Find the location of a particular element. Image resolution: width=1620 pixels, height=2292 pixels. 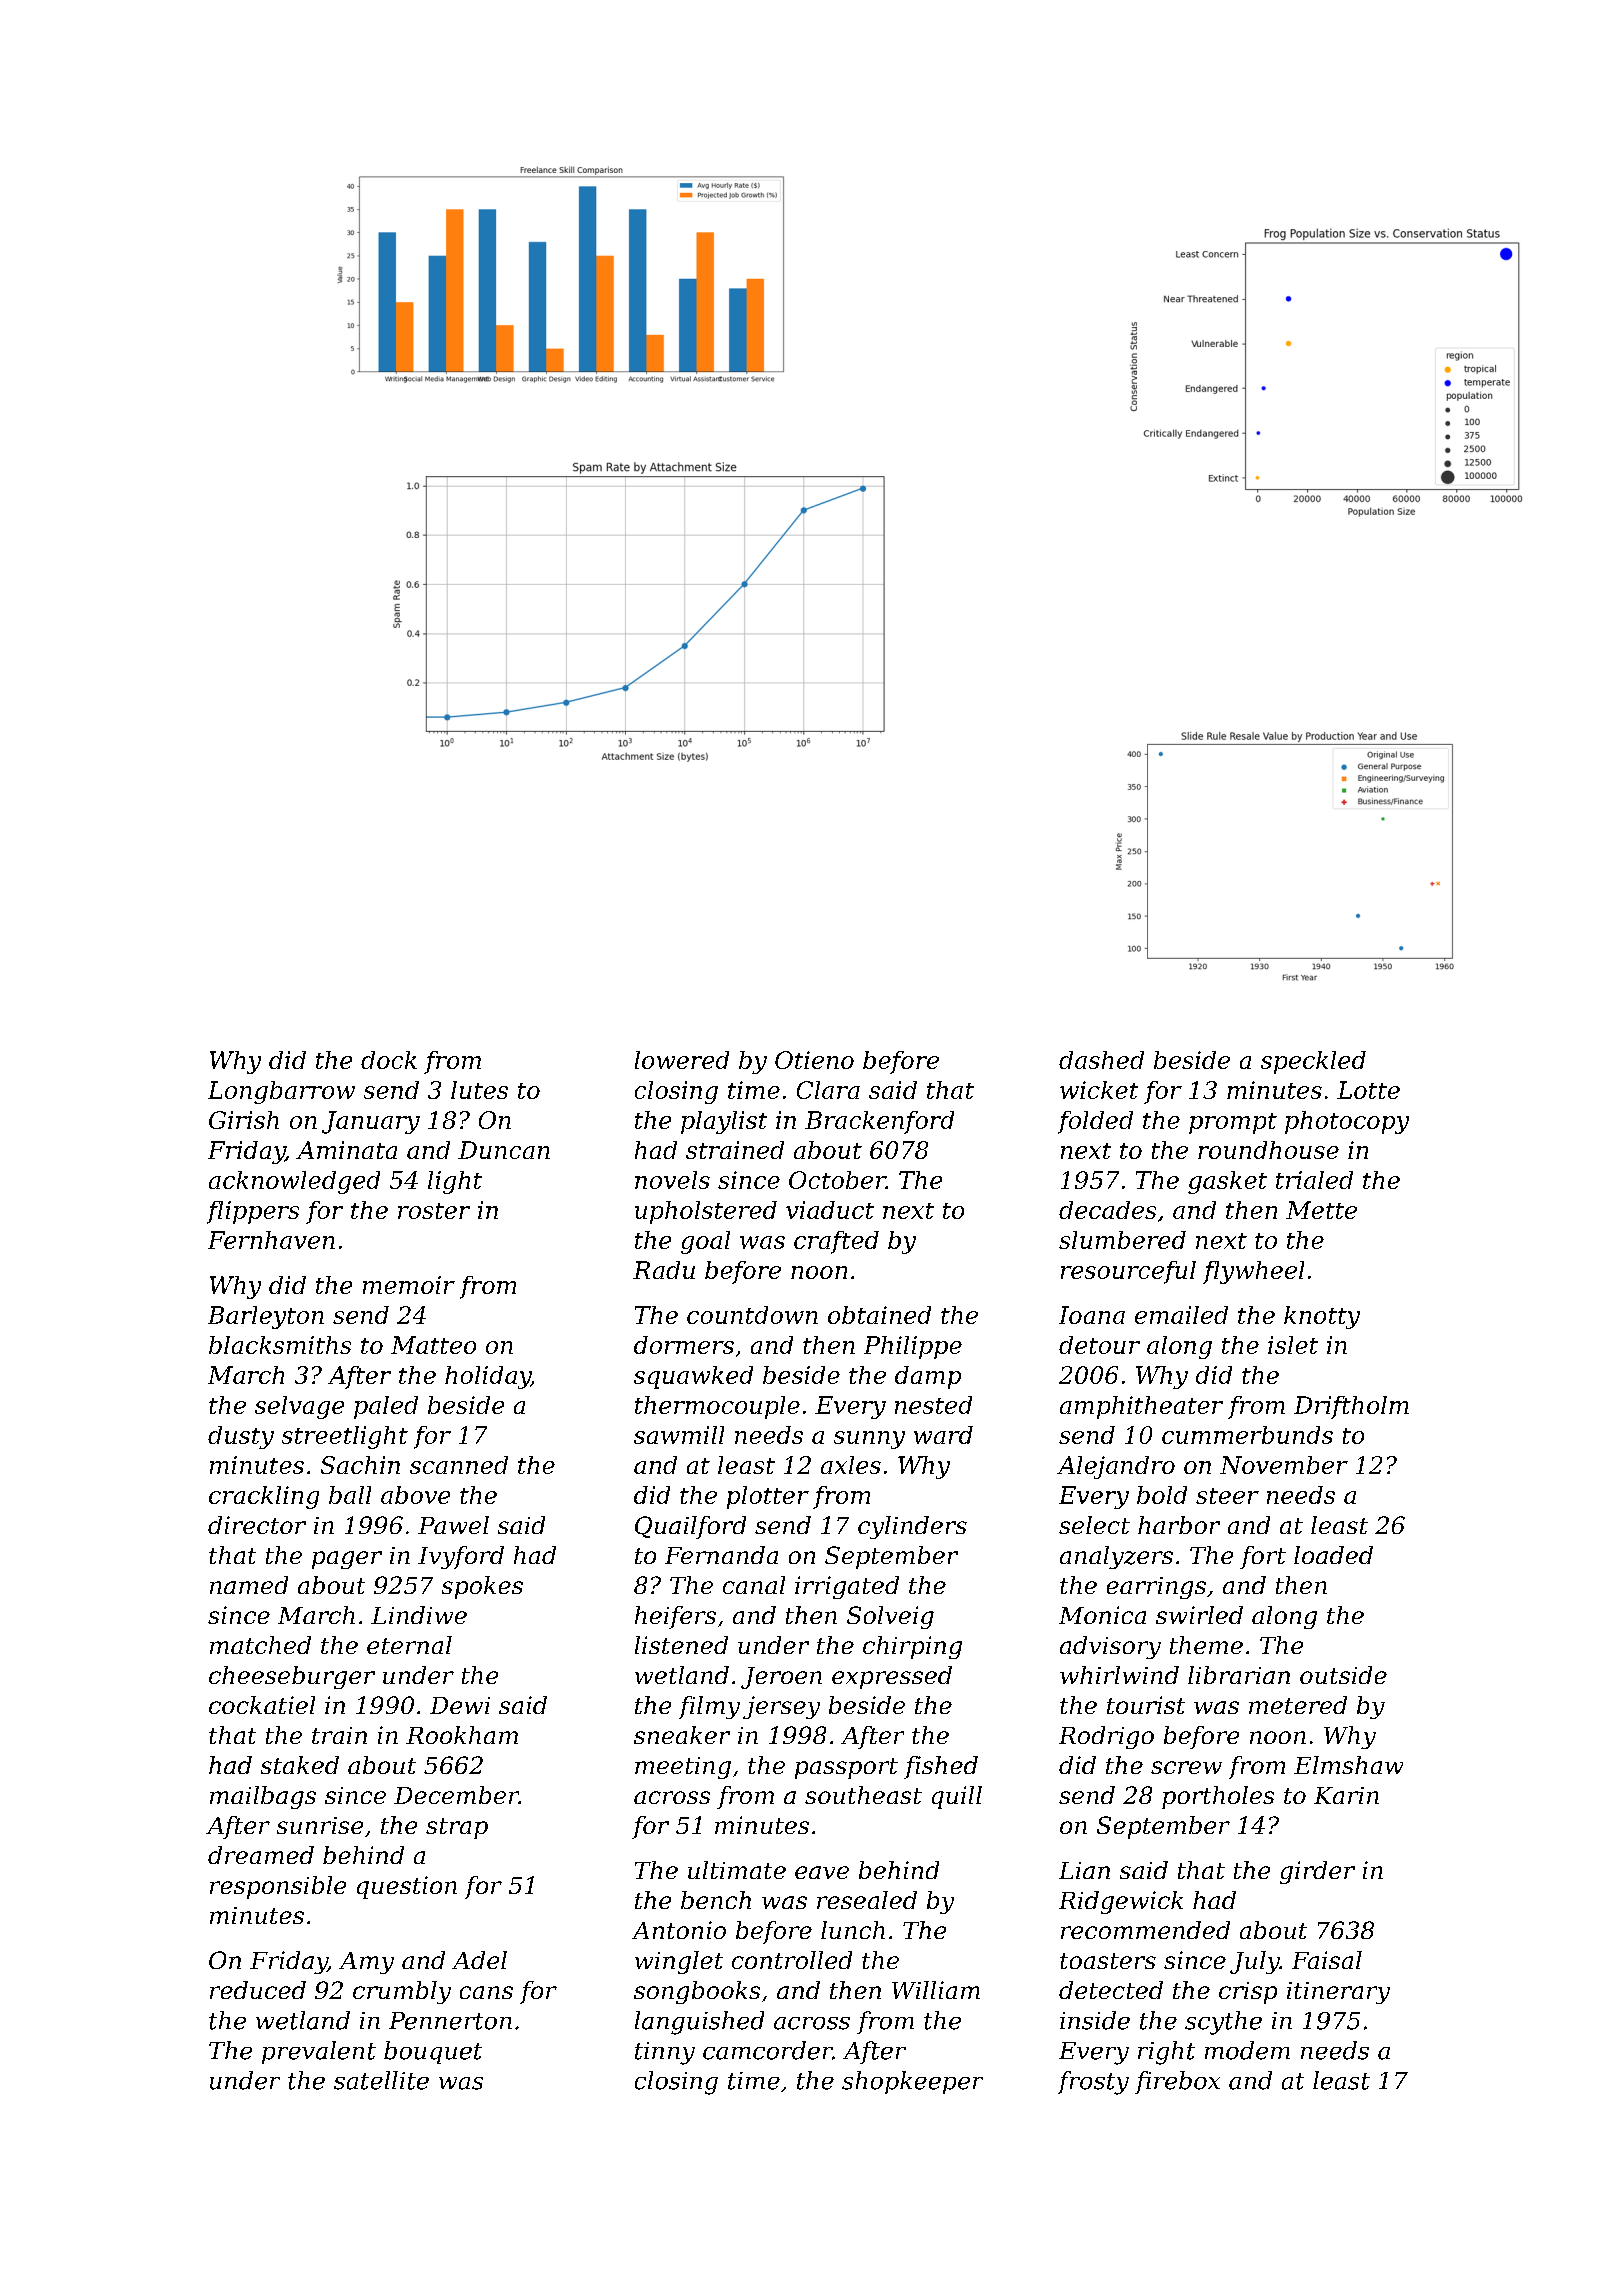

shopkeeper is located at coordinates (912, 2082).
